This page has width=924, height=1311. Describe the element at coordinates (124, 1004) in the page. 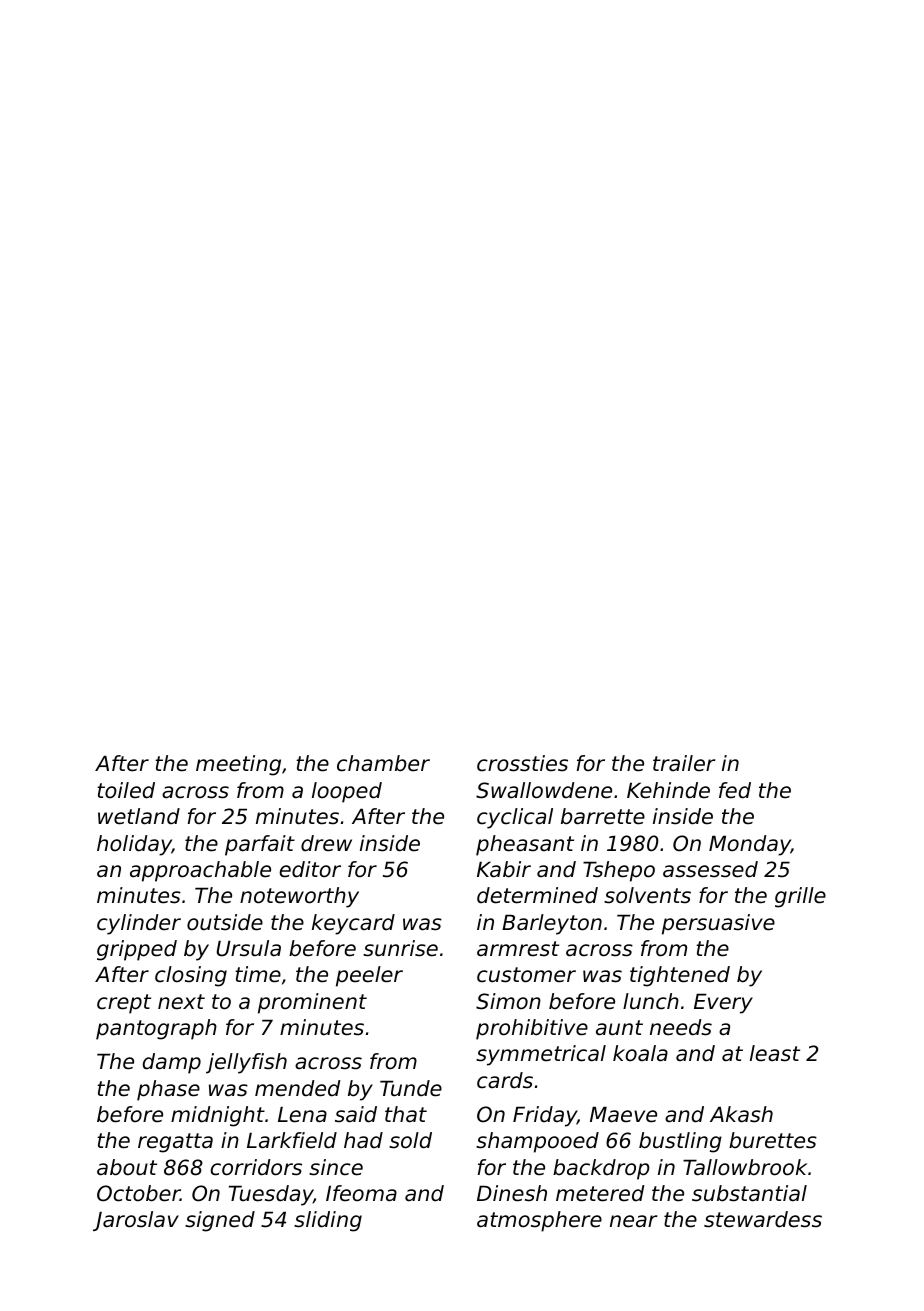

I see `crept` at that location.
